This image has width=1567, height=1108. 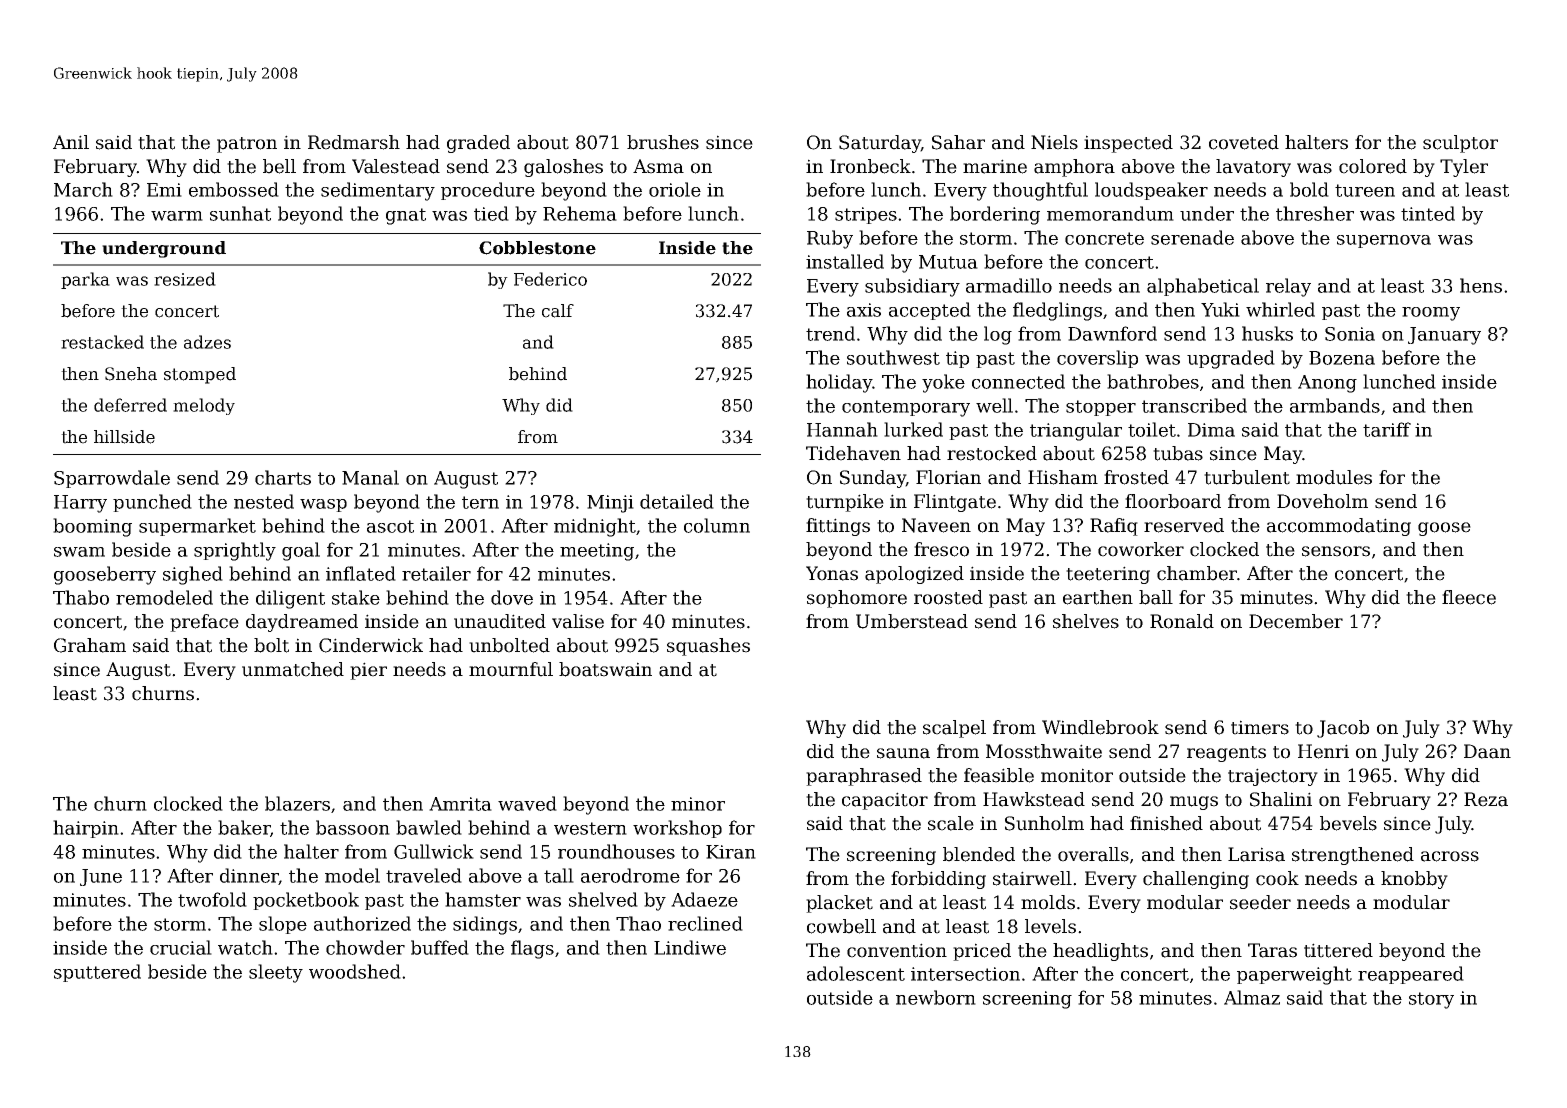 What do you see at coordinates (1296, 621) in the image?
I see `December` at bounding box center [1296, 621].
